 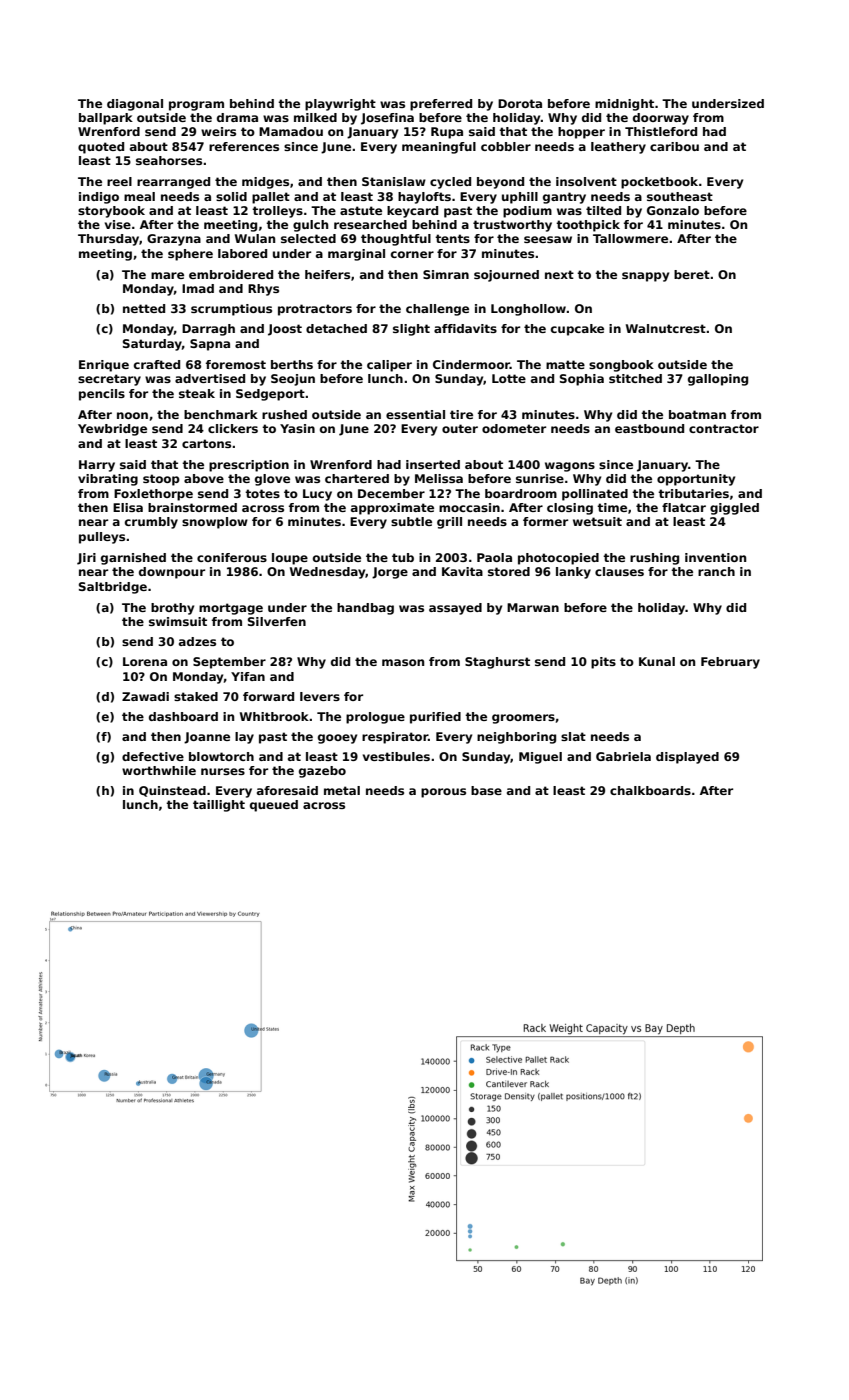 What do you see at coordinates (624, 105) in the screenshot?
I see `midnight` at bounding box center [624, 105].
